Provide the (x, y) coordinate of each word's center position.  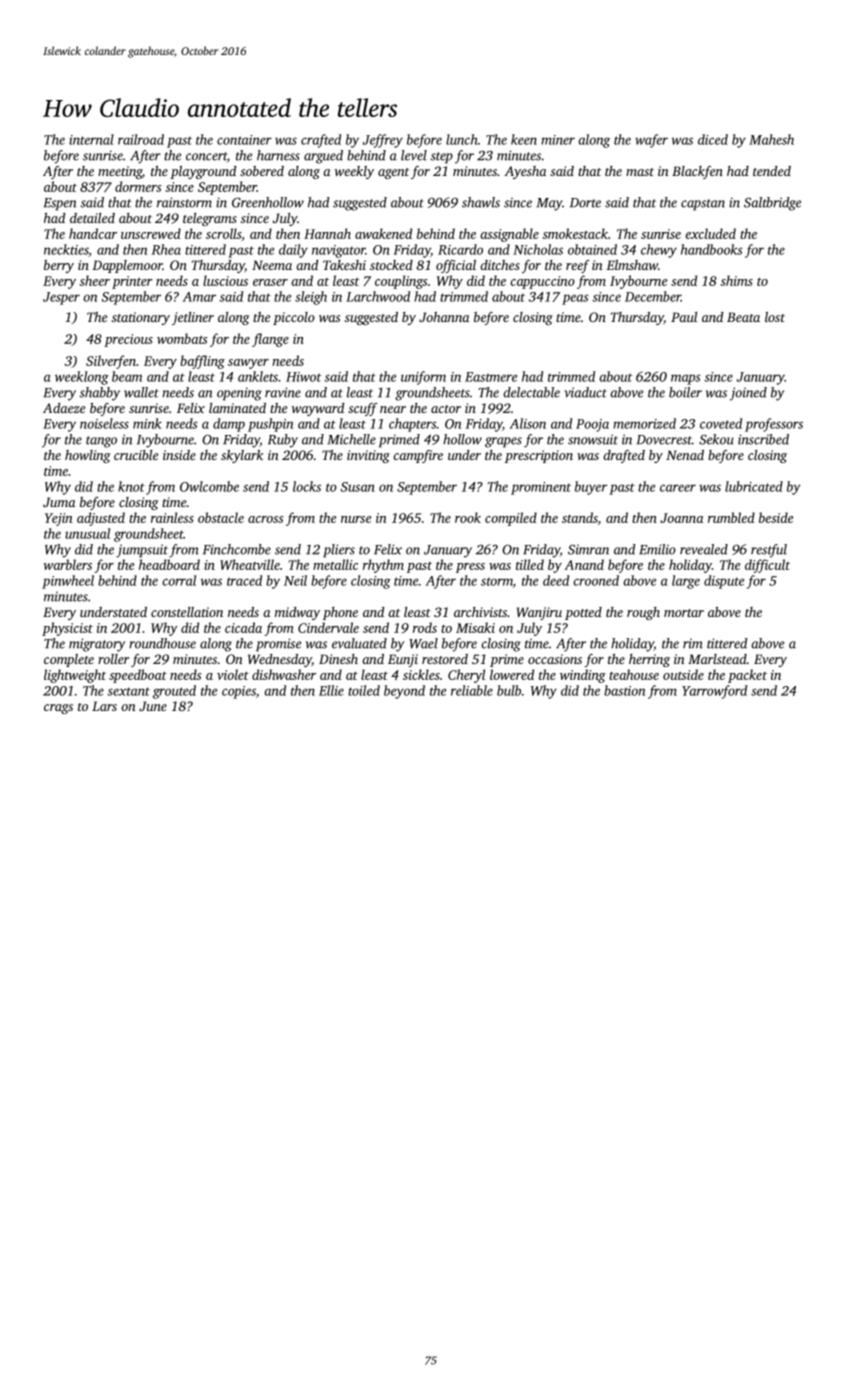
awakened (383, 233)
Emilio (657, 549)
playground (203, 172)
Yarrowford (714, 692)
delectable (531, 392)
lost (775, 317)
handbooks (711, 249)
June (153, 706)
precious (128, 340)
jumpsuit (142, 551)
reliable (472, 690)
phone (340, 613)
